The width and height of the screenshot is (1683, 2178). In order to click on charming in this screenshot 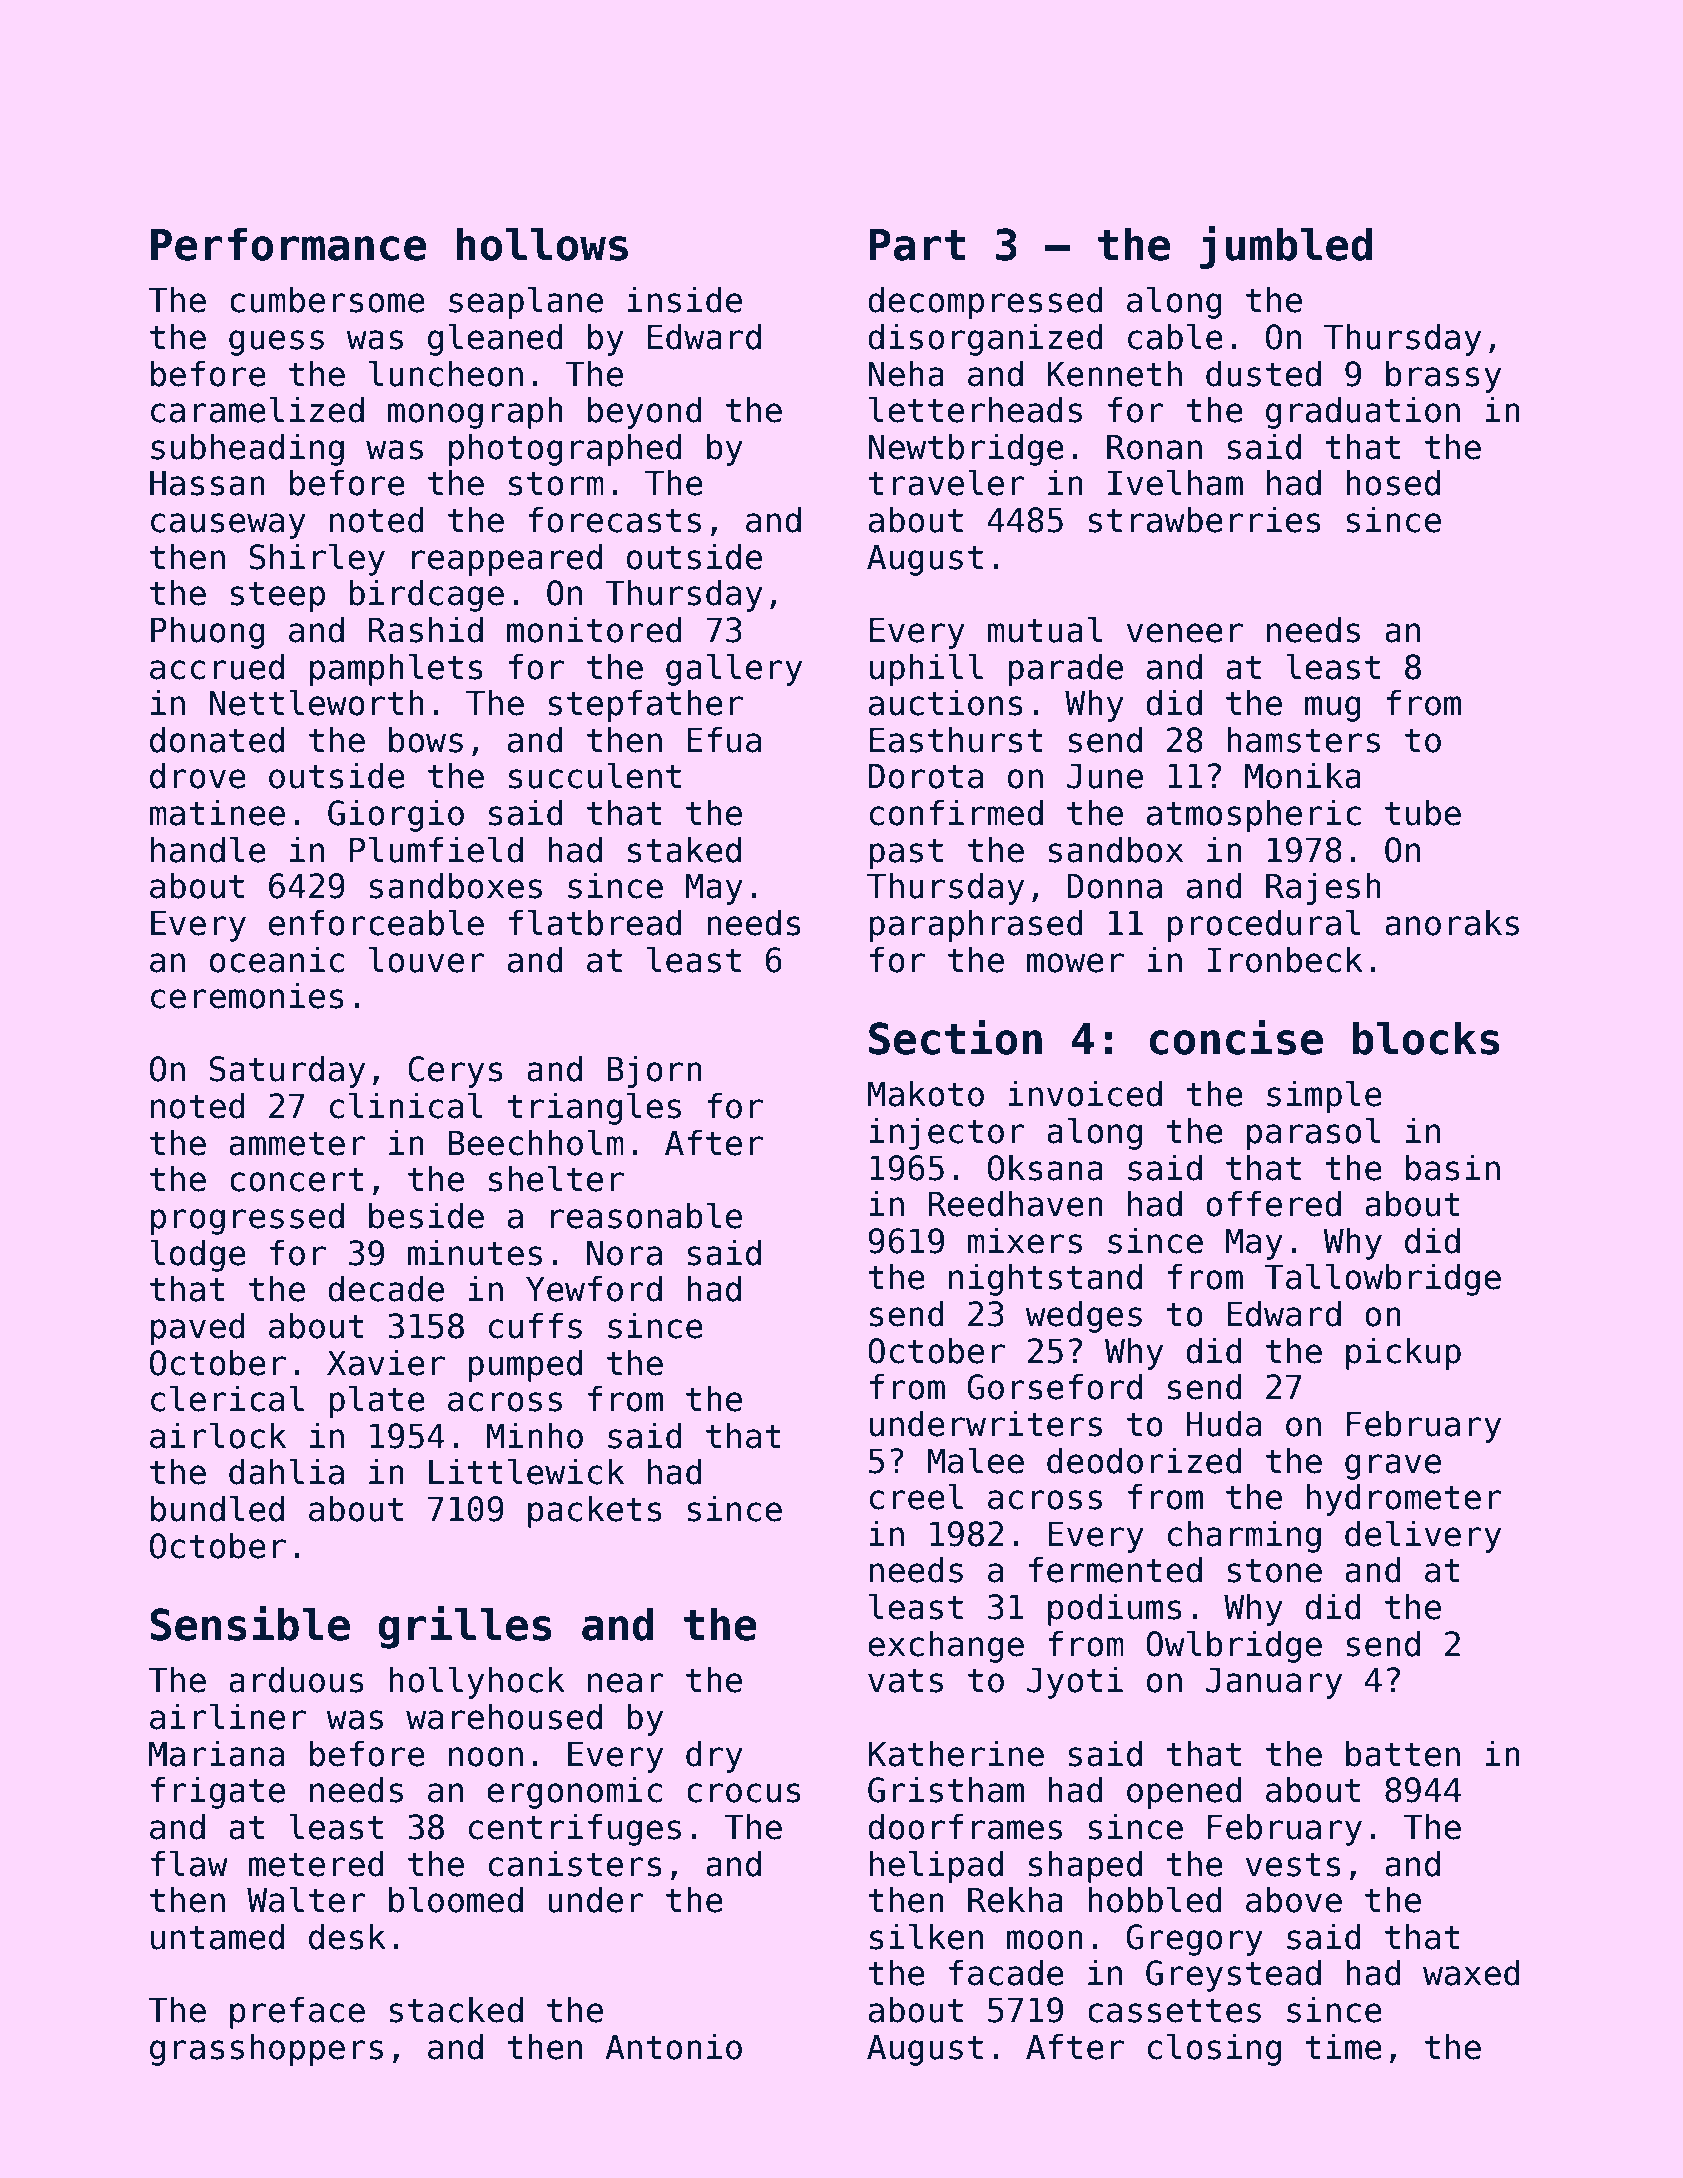, I will do `click(1244, 1536)`.
